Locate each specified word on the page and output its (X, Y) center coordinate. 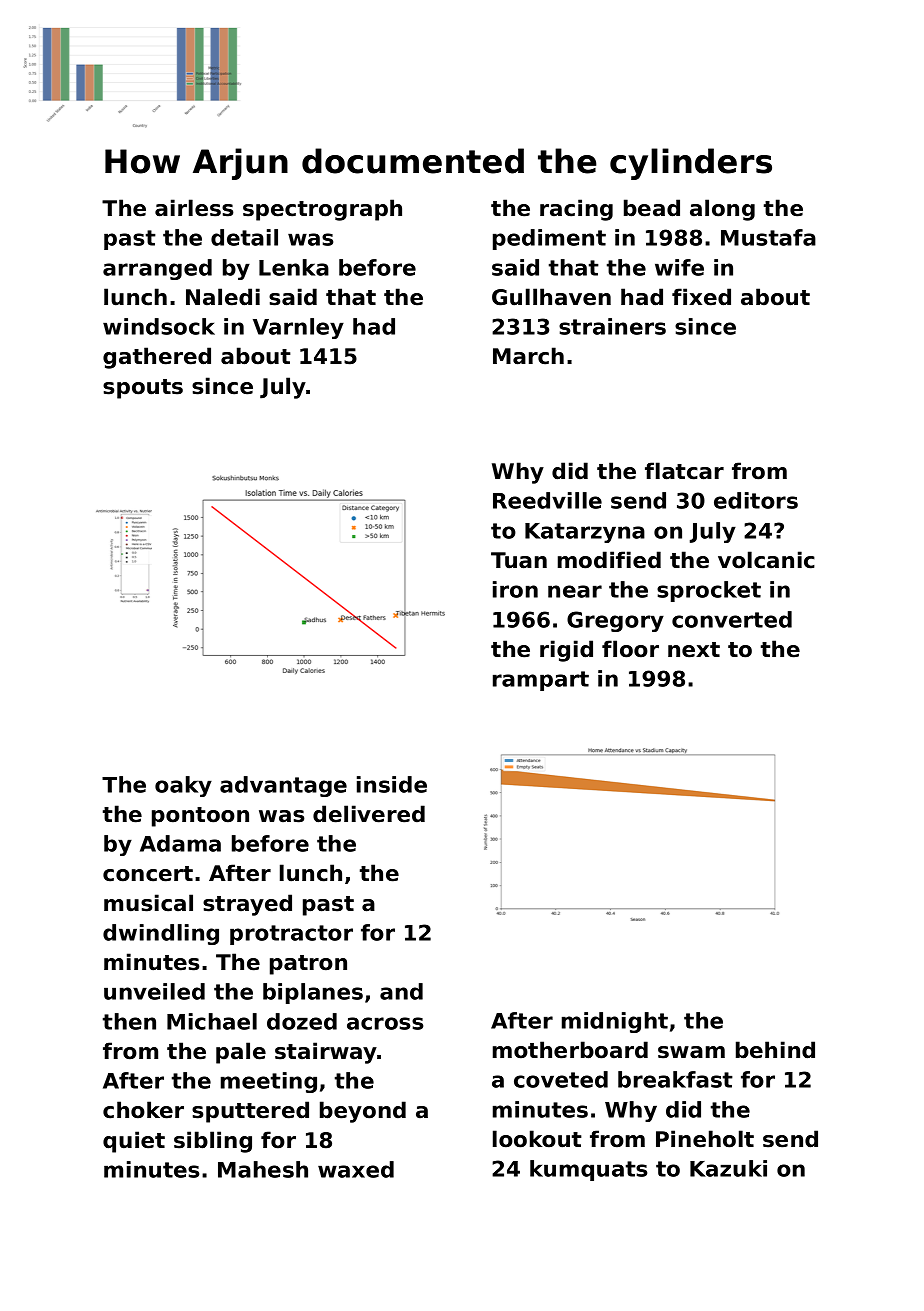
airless (194, 208)
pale (241, 1053)
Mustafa (768, 237)
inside (392, 784)
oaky (183, 786)
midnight (615, 1022)
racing (576, 210)
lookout (537, 1139)
